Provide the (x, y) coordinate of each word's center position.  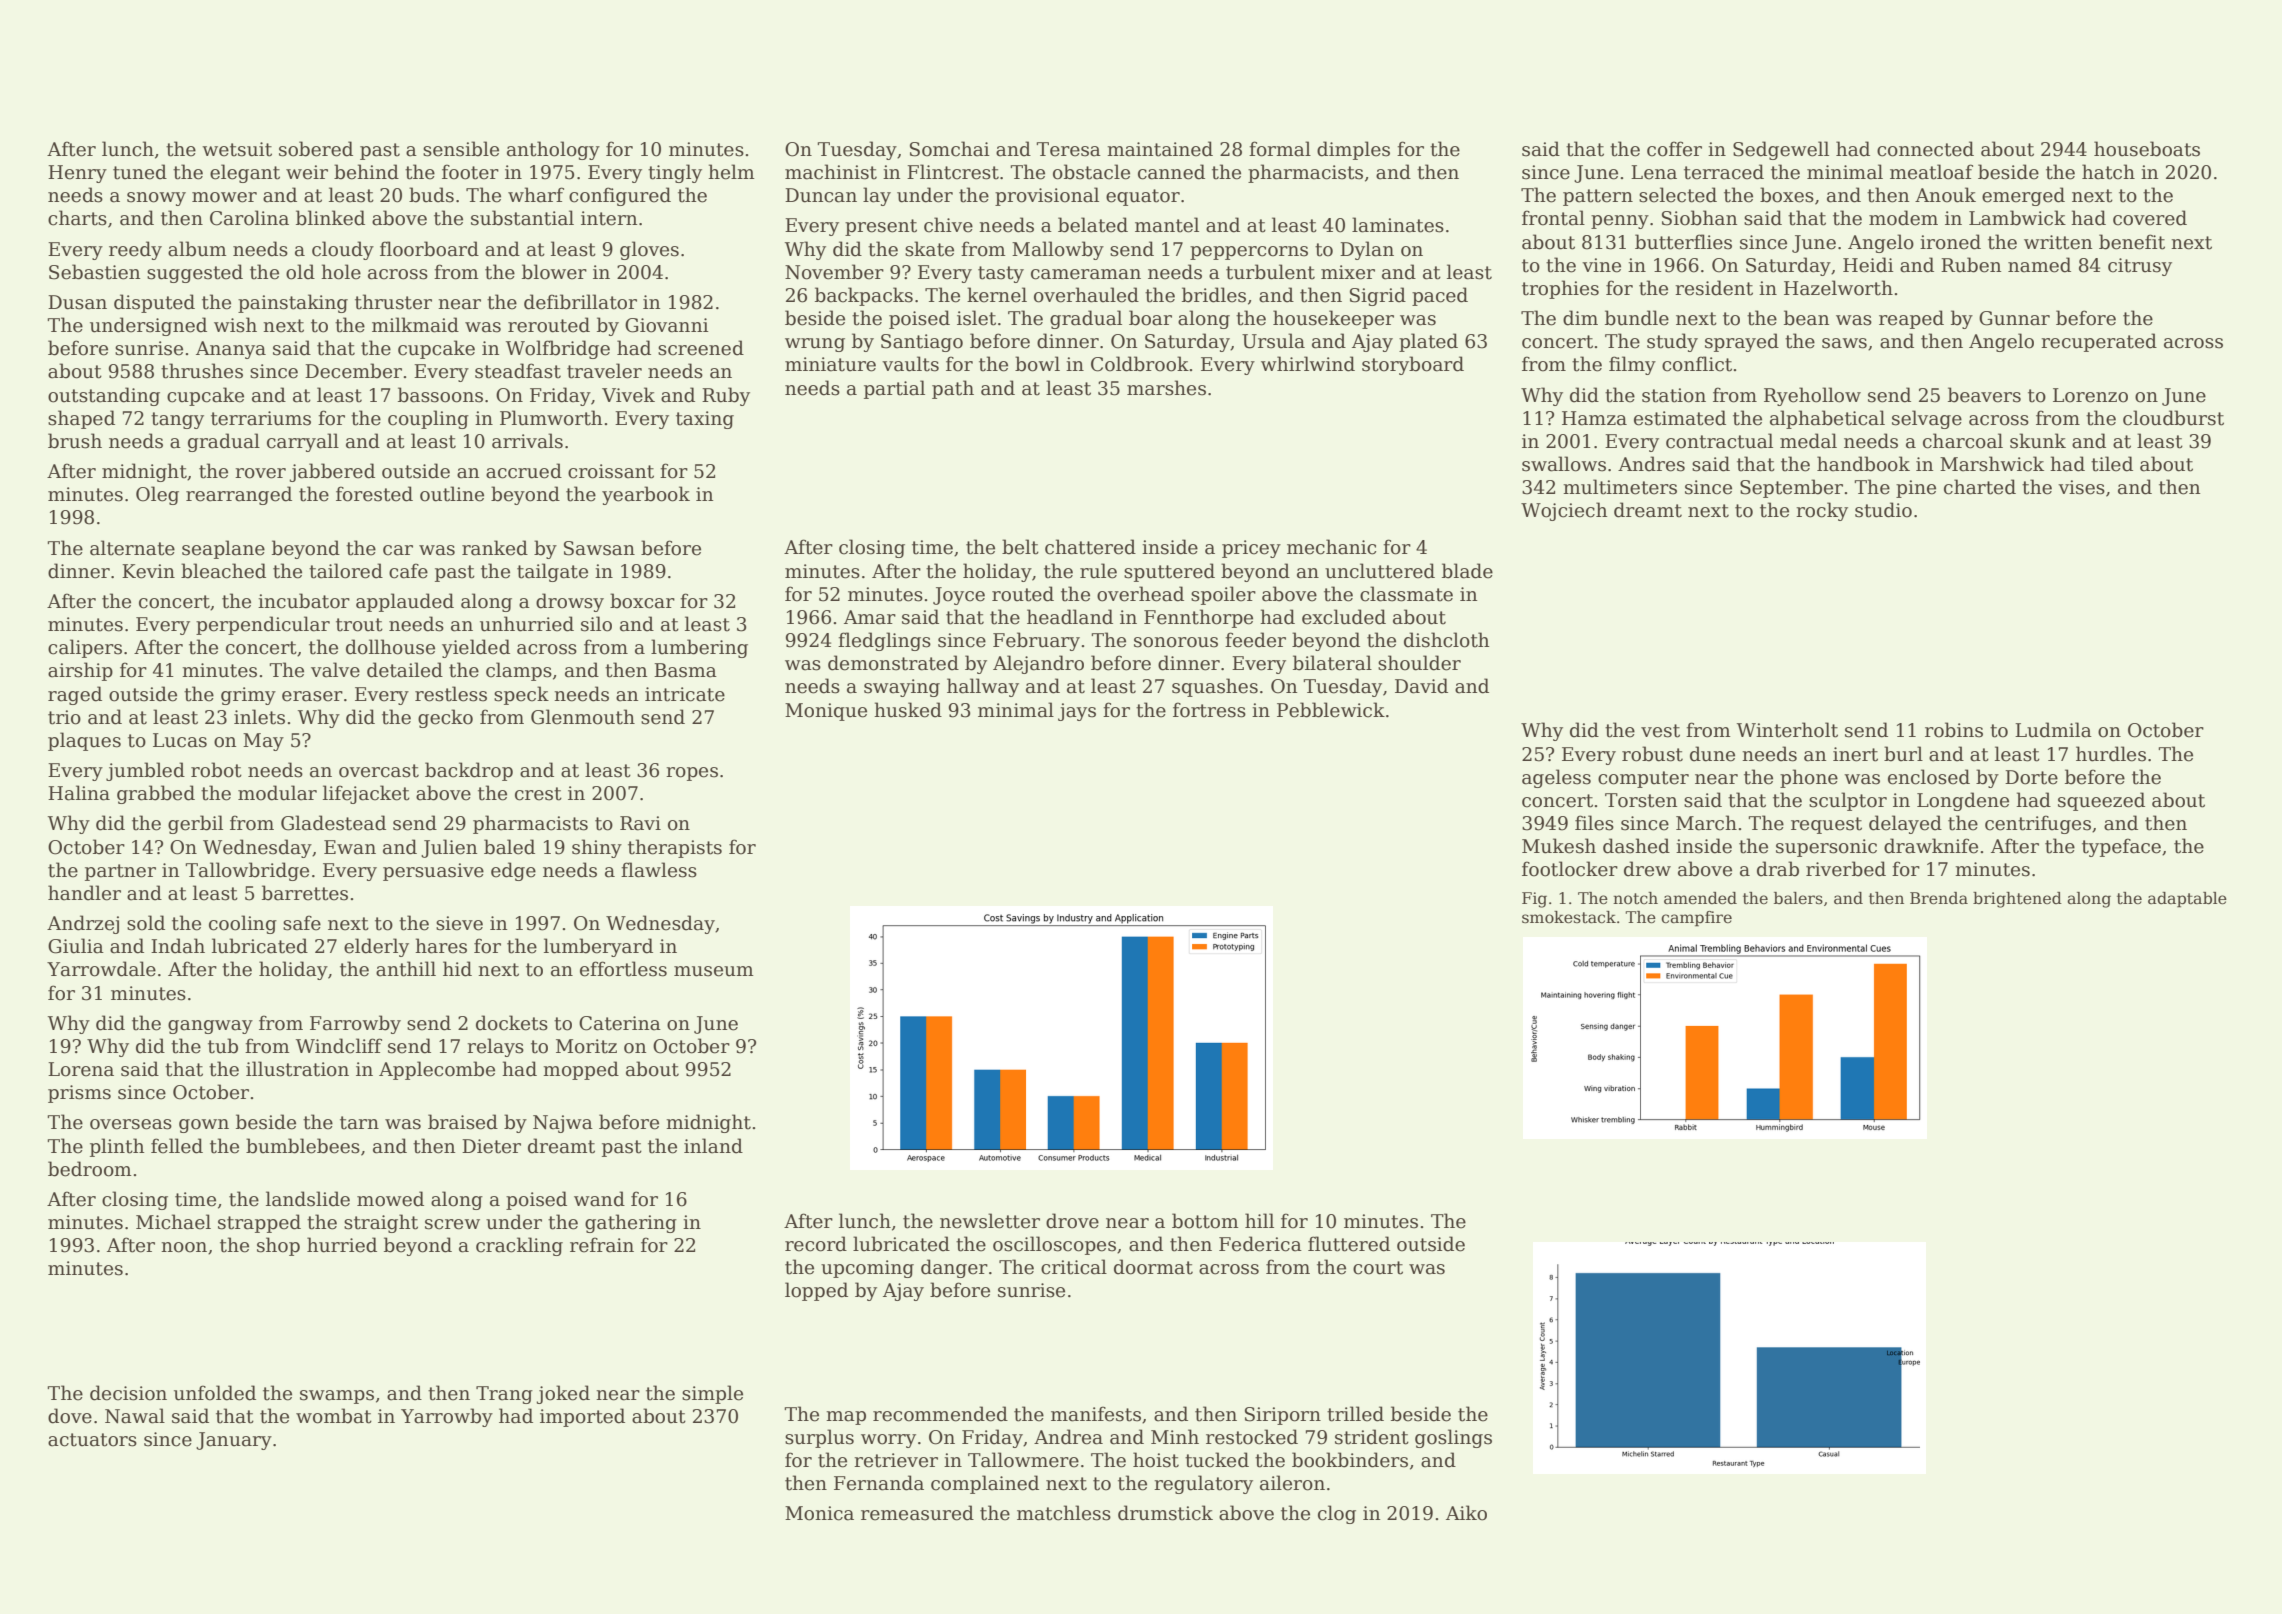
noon (184, 1247)
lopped (816, 1291)
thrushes (202, 371)
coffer (1674, 149)
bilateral (1332, 663)
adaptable (2187, 900)
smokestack (1569, 917)
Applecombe (437, 1070)
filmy (1632, 365)
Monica (819, 1513)
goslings (1453, 1438)
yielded (476, 648)
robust (1652, 754)
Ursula (1273, 341)
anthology (553, 150)
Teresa (1068, 149)
